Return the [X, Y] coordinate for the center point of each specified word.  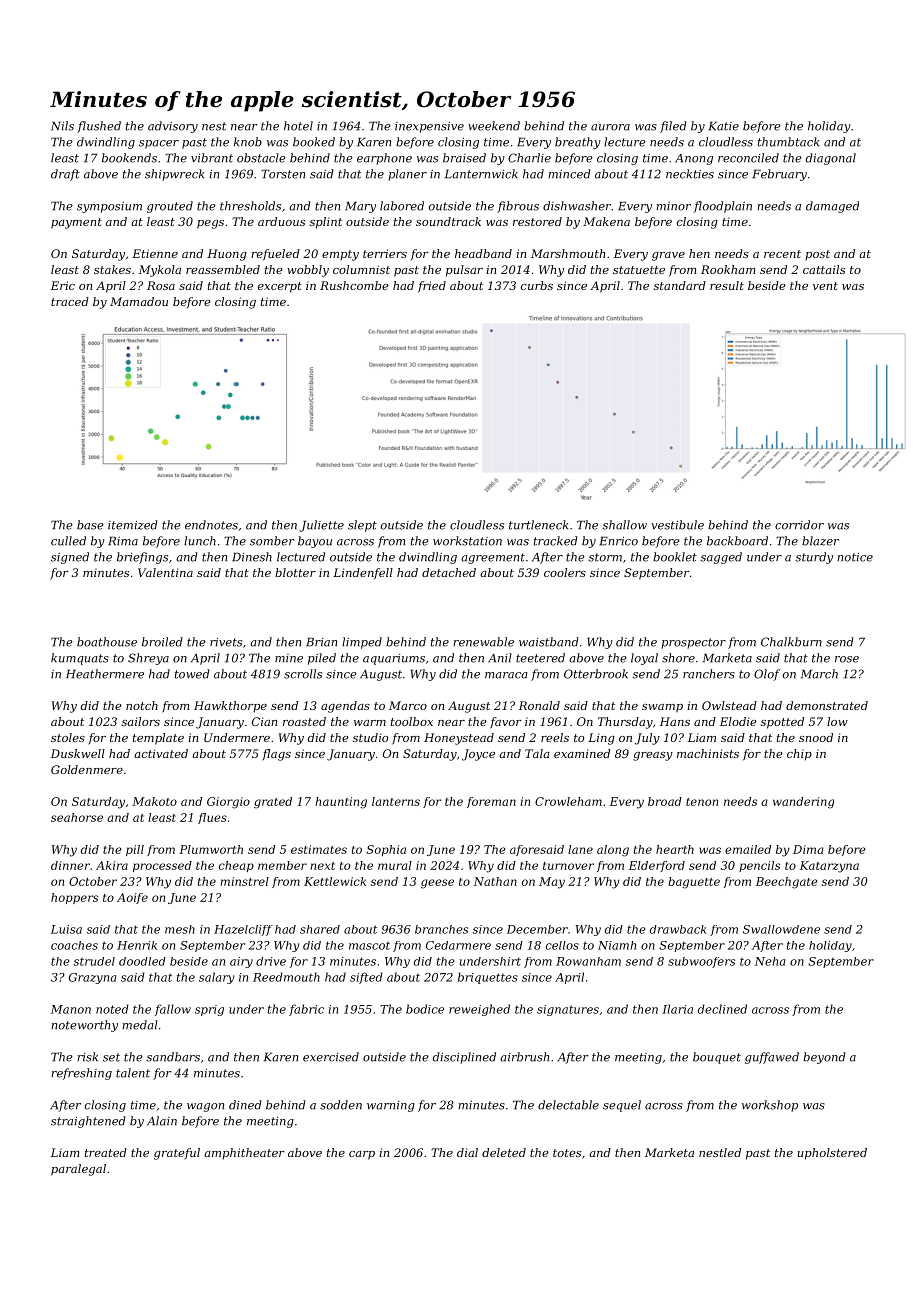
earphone [384, 159]
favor [506, 723]
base [90, 525]
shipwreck [174, 175]
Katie [723, 126]
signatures [568, 1010]
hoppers [74, 898]
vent [825, 286]
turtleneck [538, 525]
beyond [824, 1058]
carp [362, 1155]
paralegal [78, 1170]
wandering [803, 803]
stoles [68, 737]
